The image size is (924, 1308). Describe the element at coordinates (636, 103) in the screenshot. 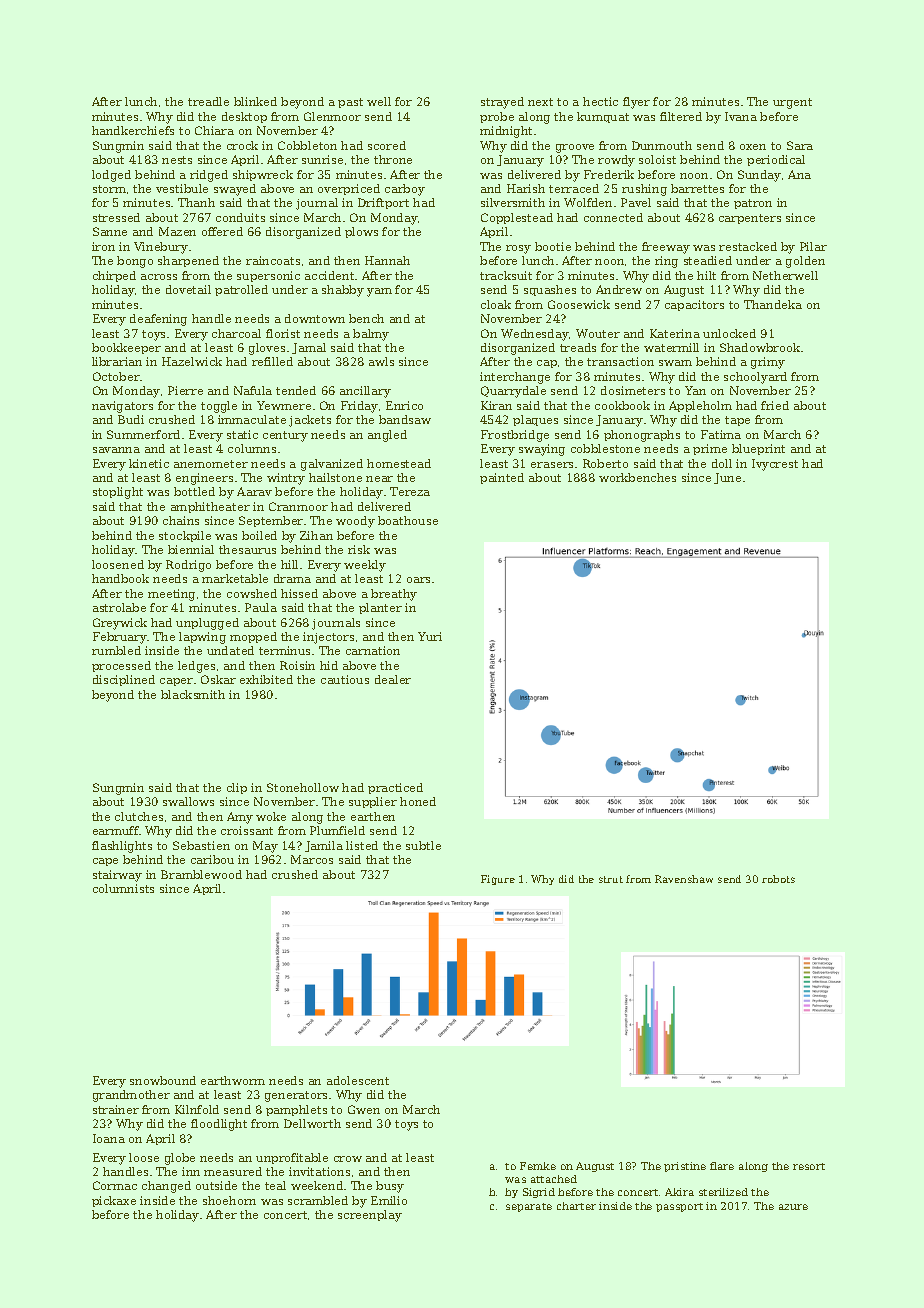

I see `flyer` at that location.
